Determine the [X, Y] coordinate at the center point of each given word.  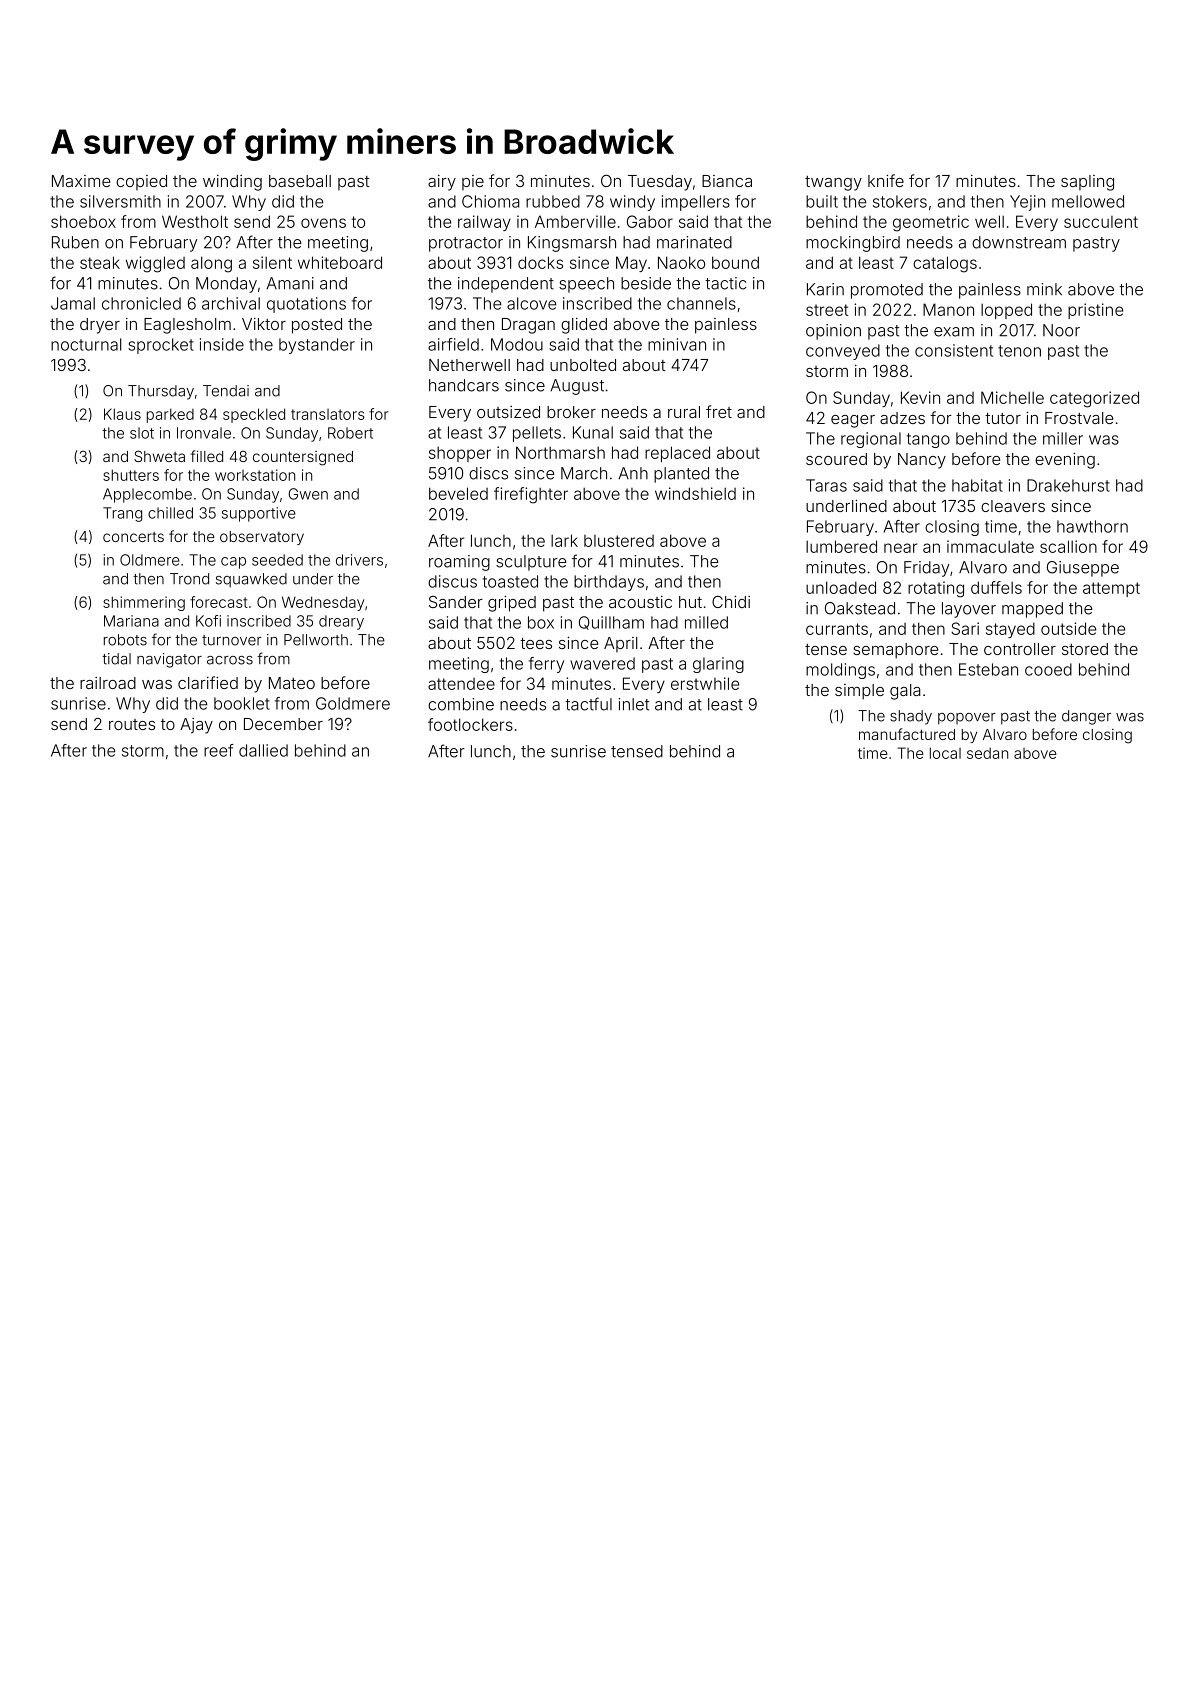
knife [886, 180]
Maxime [81, 181]
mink [1044, 289]
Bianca [727, 181]
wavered [602, 663]
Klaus [122, 414]
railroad [108, 683]
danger [1086, 717]
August [577, 387]
